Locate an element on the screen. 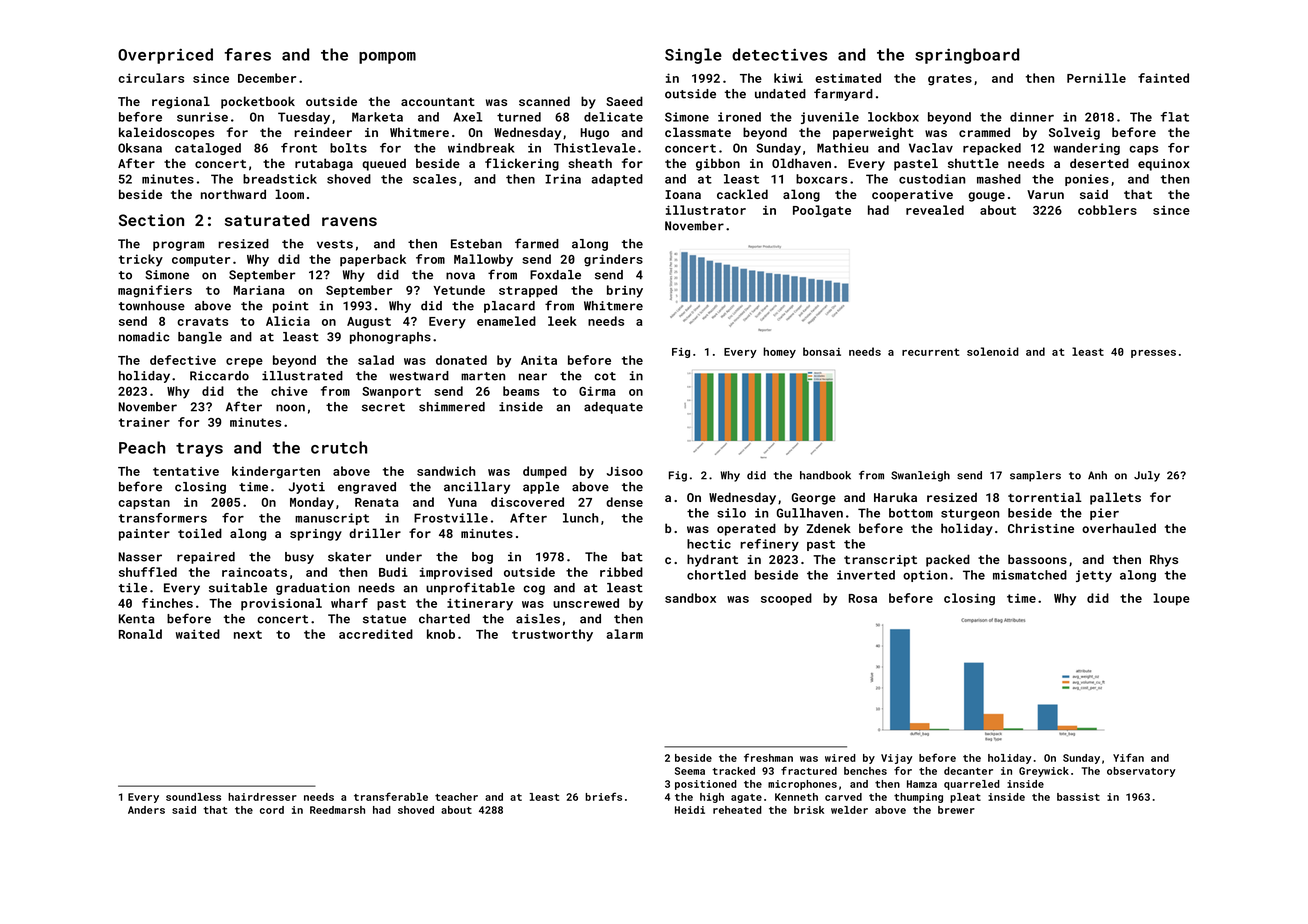 The image size is (1308, 924). accredited is located at coordinates (376, 634).
